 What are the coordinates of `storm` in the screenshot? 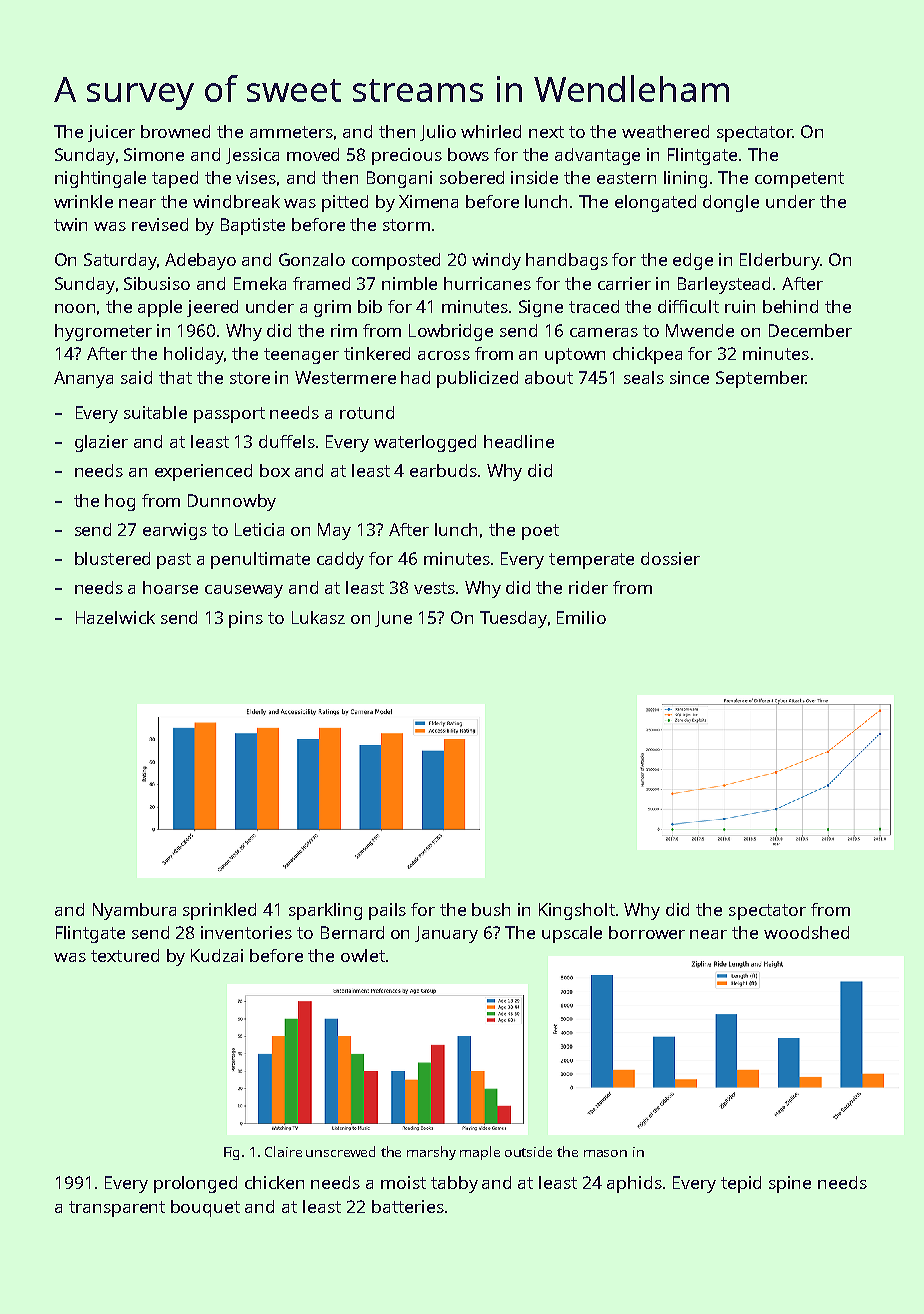 It's located at (406, 225).
